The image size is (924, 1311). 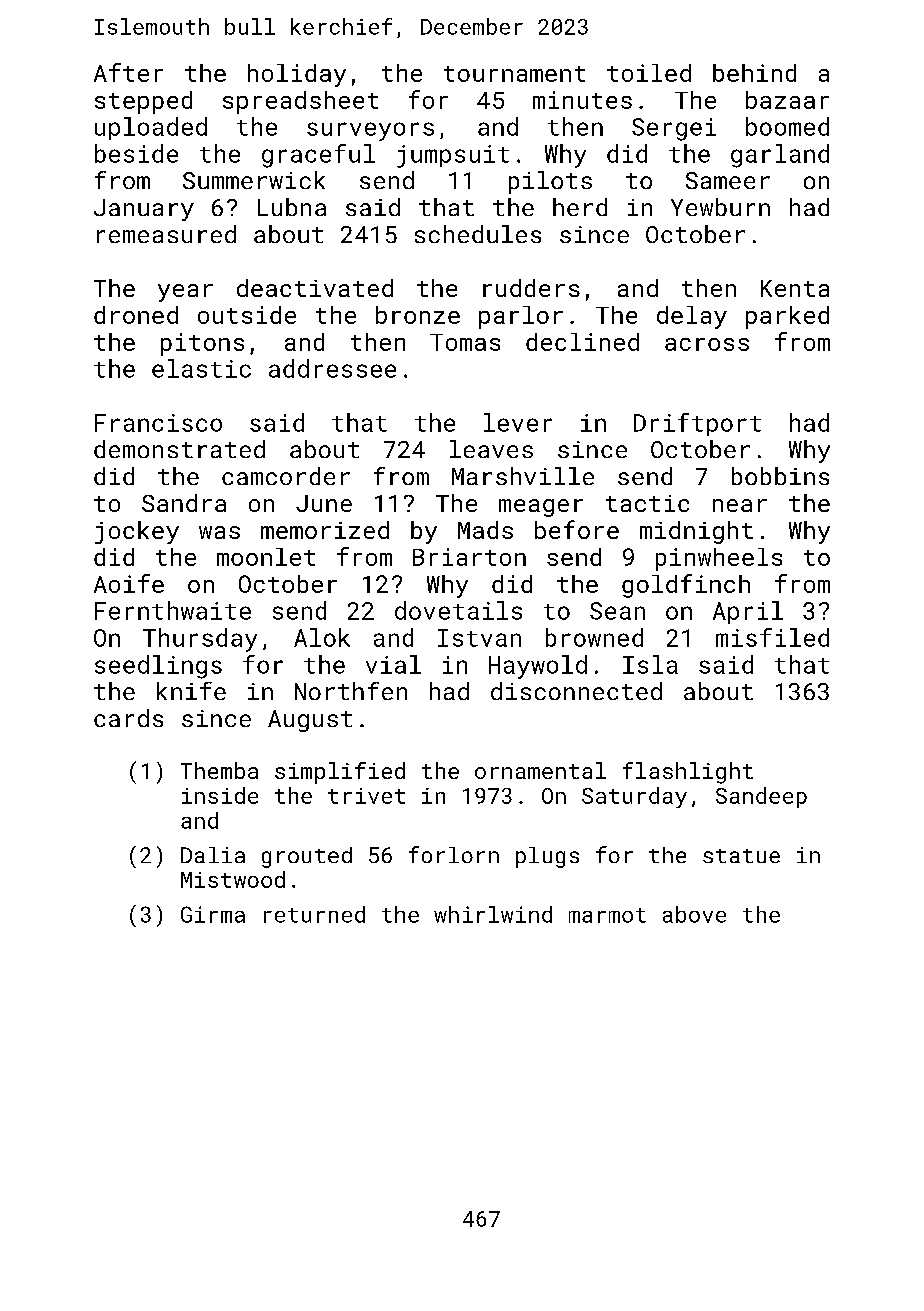 What do you see at coordinates (493, 914) in the document?
I see `whirlwind` at bounding box center [493, 914].
